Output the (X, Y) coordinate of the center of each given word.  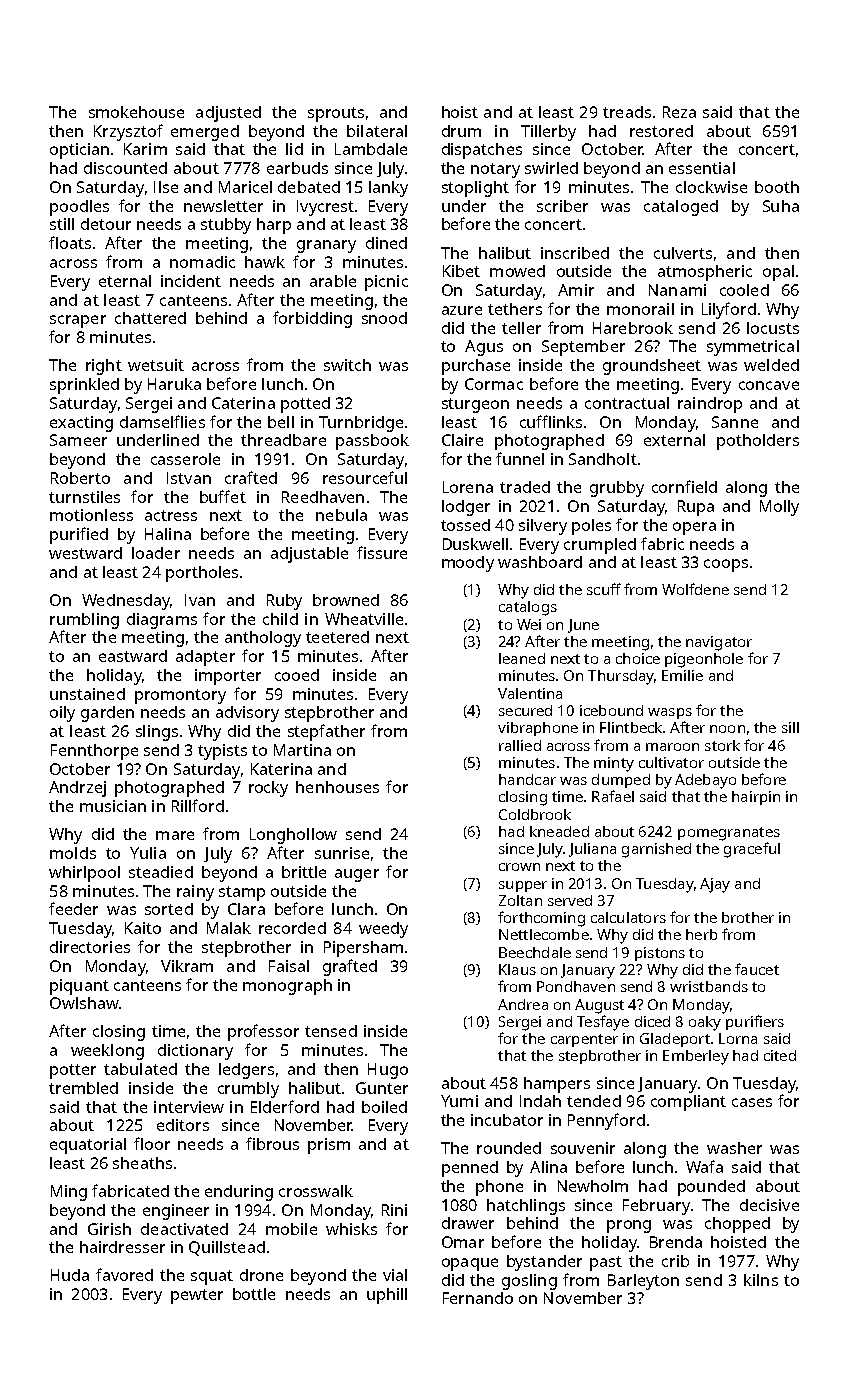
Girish (109, 1229)
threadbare (283, 440)
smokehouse (136, 112)
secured (525, 710)
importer (228, 677)
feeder (73, 908)
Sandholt (603, 459)
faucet (757, 969)
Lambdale (371, 149)
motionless (91, 515)
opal (778, 273)
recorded (292, 928)
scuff (604, 589)
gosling (529, 1282)
